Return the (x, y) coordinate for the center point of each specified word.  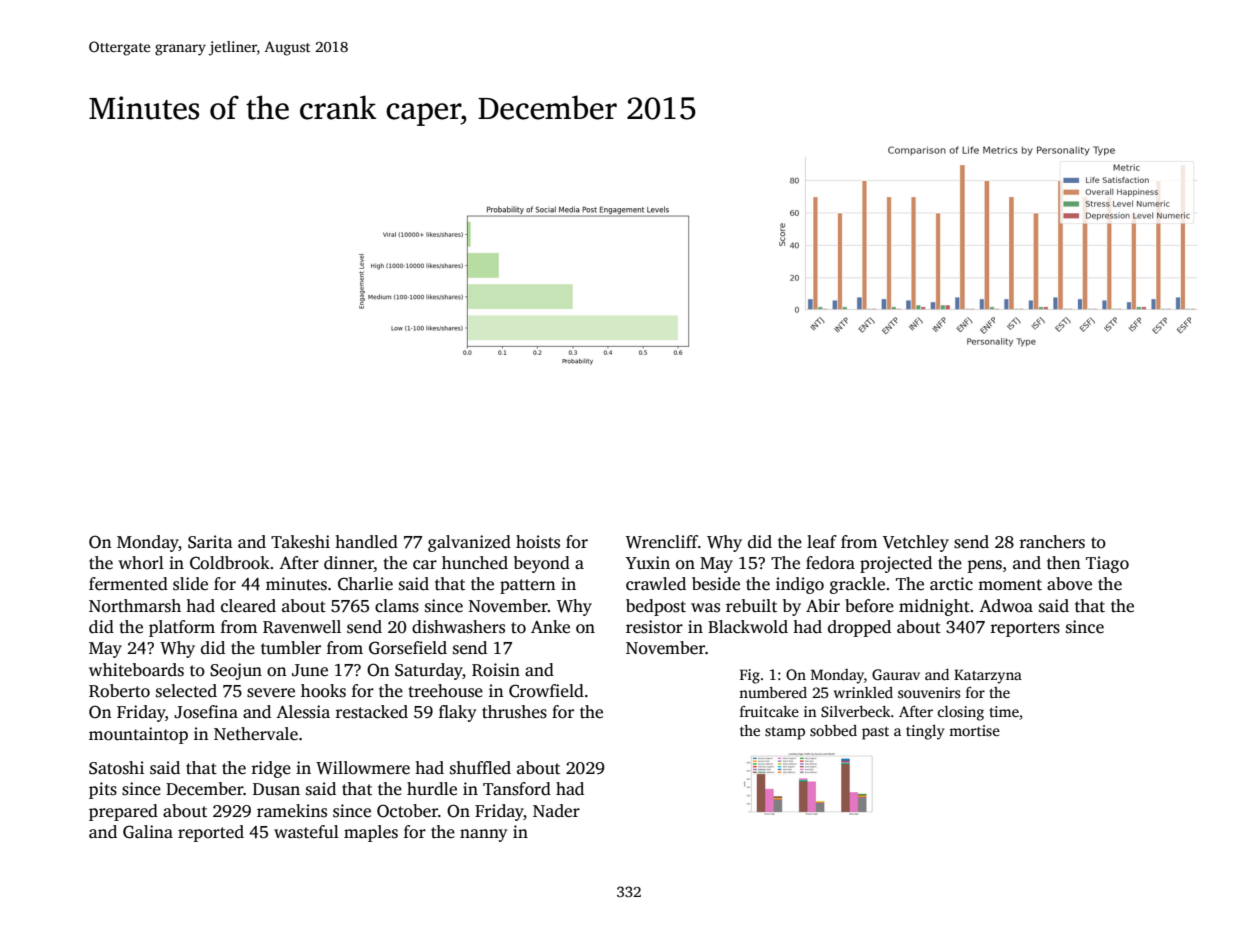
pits (103, 790)
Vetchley (916, 543)
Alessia (303, 712)
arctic (951, 584)
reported (211, 833)
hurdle (432, 789)
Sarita (210, 542)
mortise (974, 730)
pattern (528, 586)
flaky (457, 713)
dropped (859, 628)
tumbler (291, 648)
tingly (925, 732)
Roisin (496, 670)
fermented (128, 584)
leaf (822, 542)
